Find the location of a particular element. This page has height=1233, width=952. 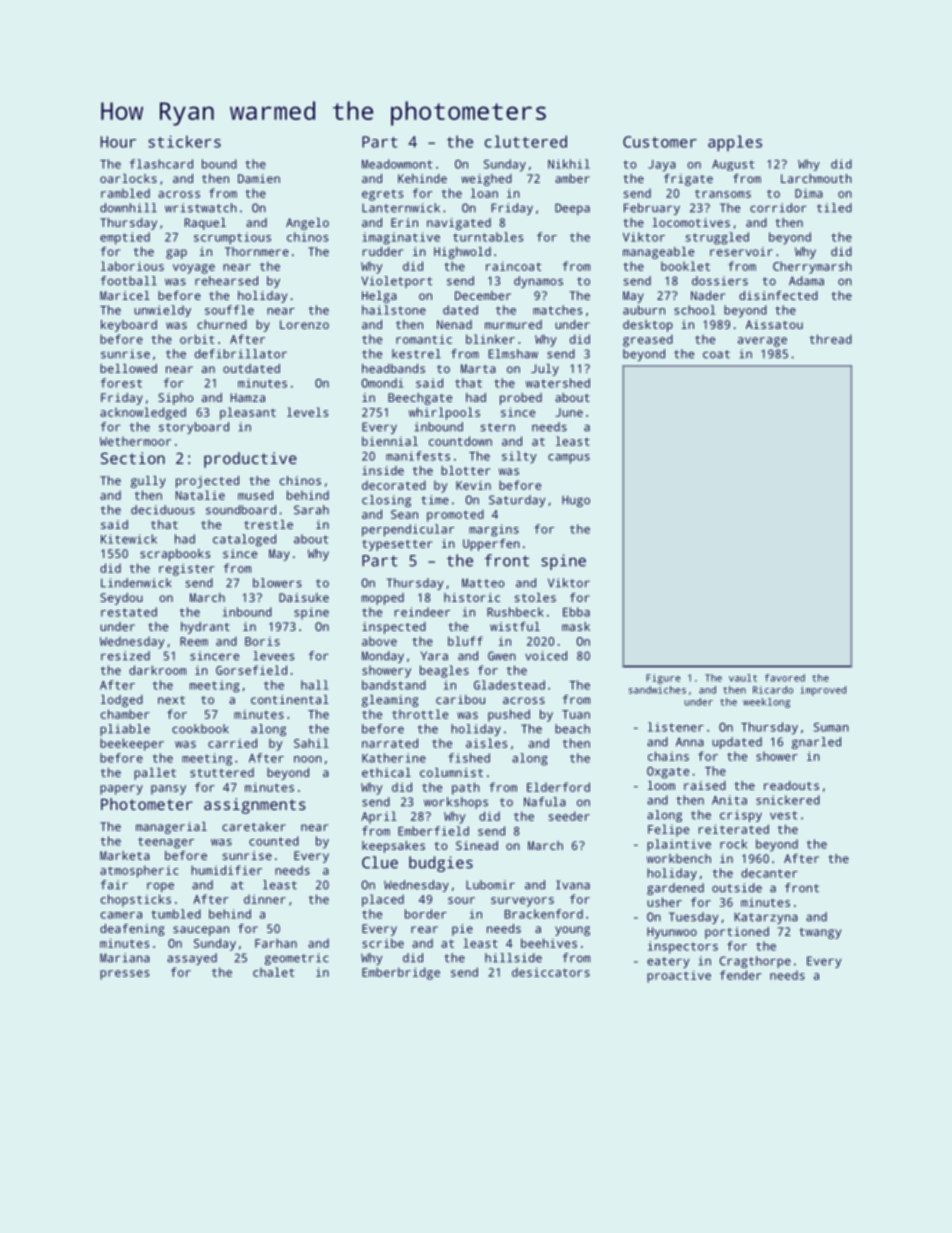

Nader is located at coordinates (708, 295).
